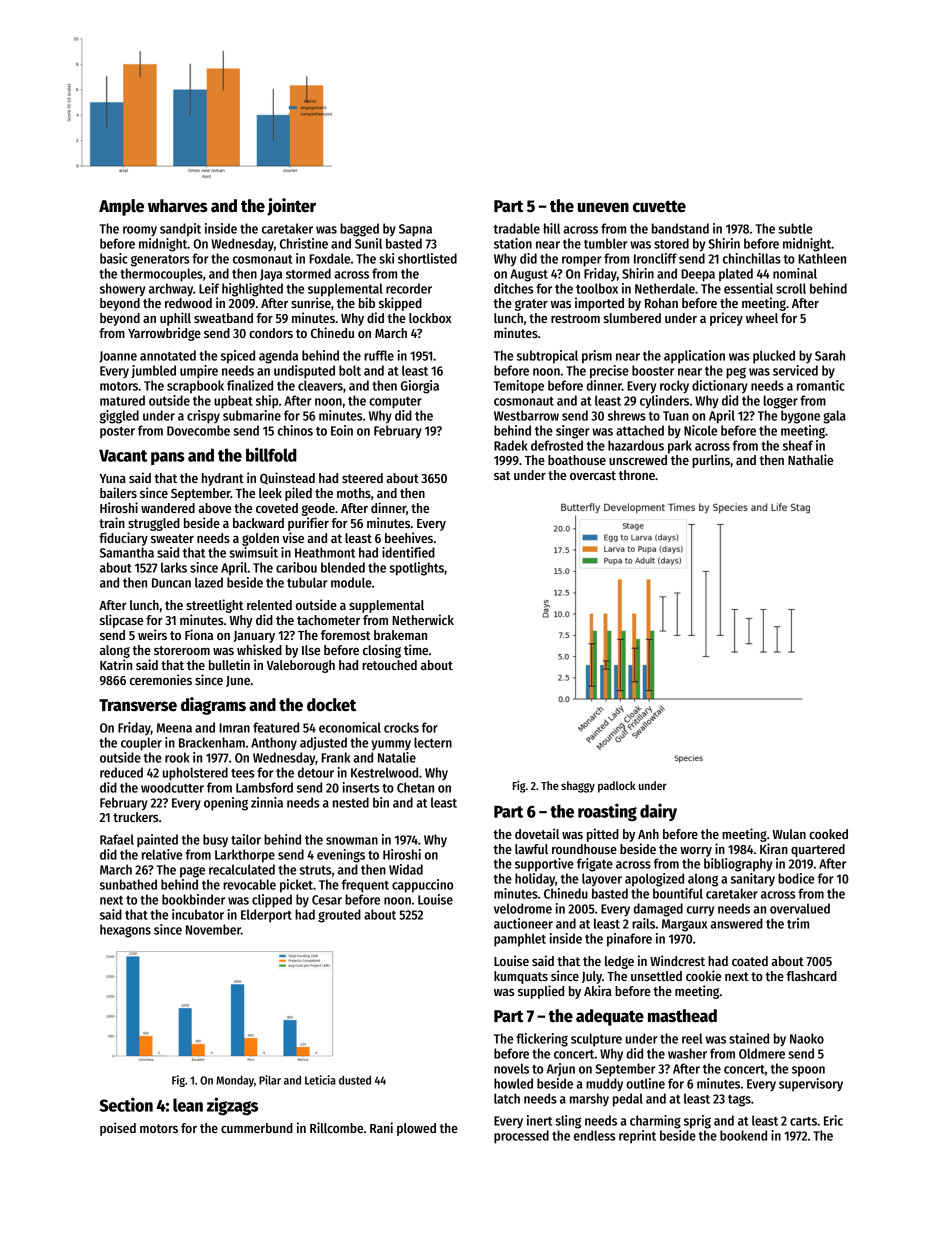  I want to click on incubator, so click(198, 914).
